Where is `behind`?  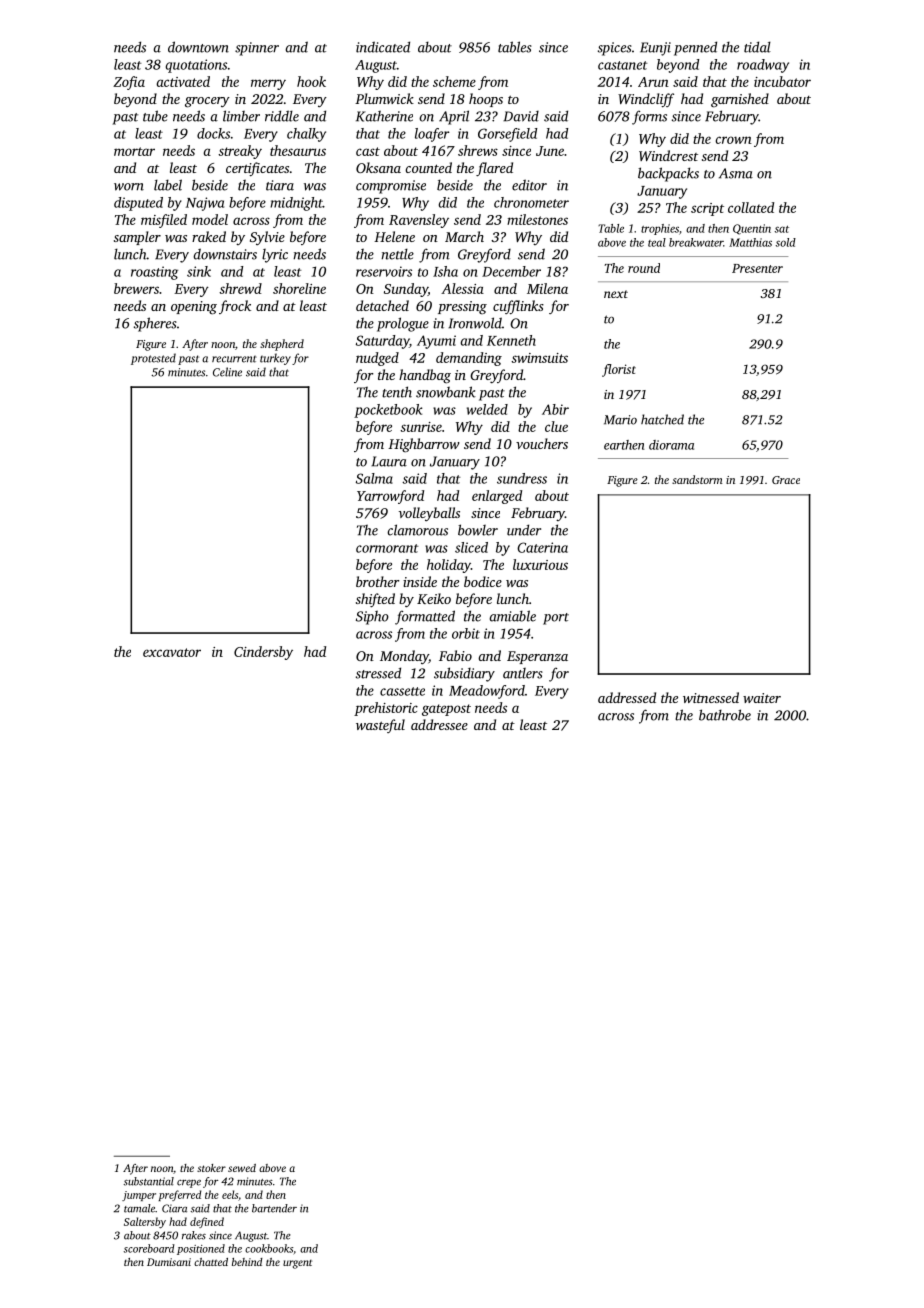 behind is located at coordinates (247, 1262).
